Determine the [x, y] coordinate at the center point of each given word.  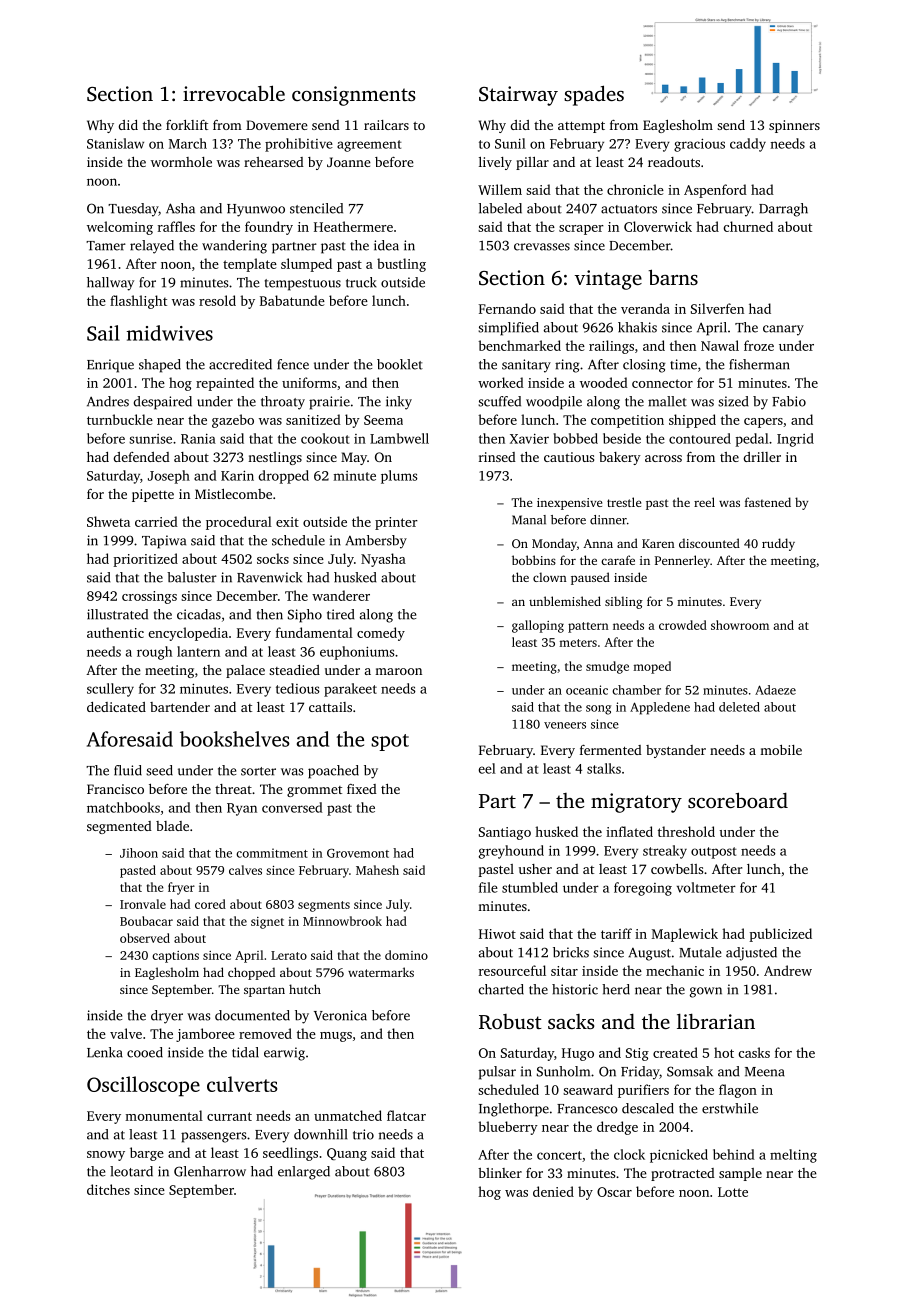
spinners [794, 126]
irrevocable [234, 93]
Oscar [614, 1192]
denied [553, 1191]
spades [594, 95]
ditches [108, 1189]
